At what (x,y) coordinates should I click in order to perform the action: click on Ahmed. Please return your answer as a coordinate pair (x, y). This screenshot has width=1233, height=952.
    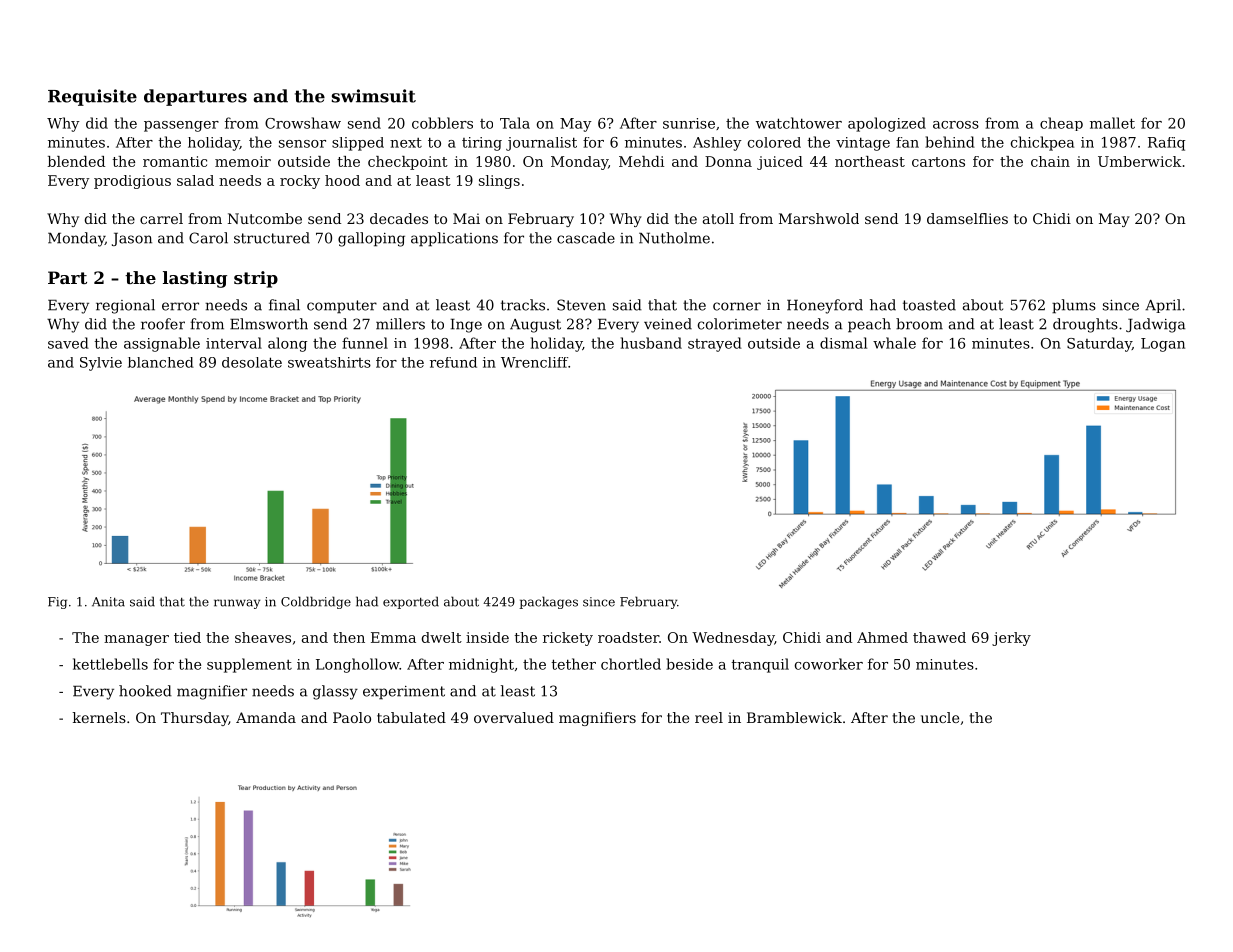
    Looking at the image, I should click on (882, 637).
